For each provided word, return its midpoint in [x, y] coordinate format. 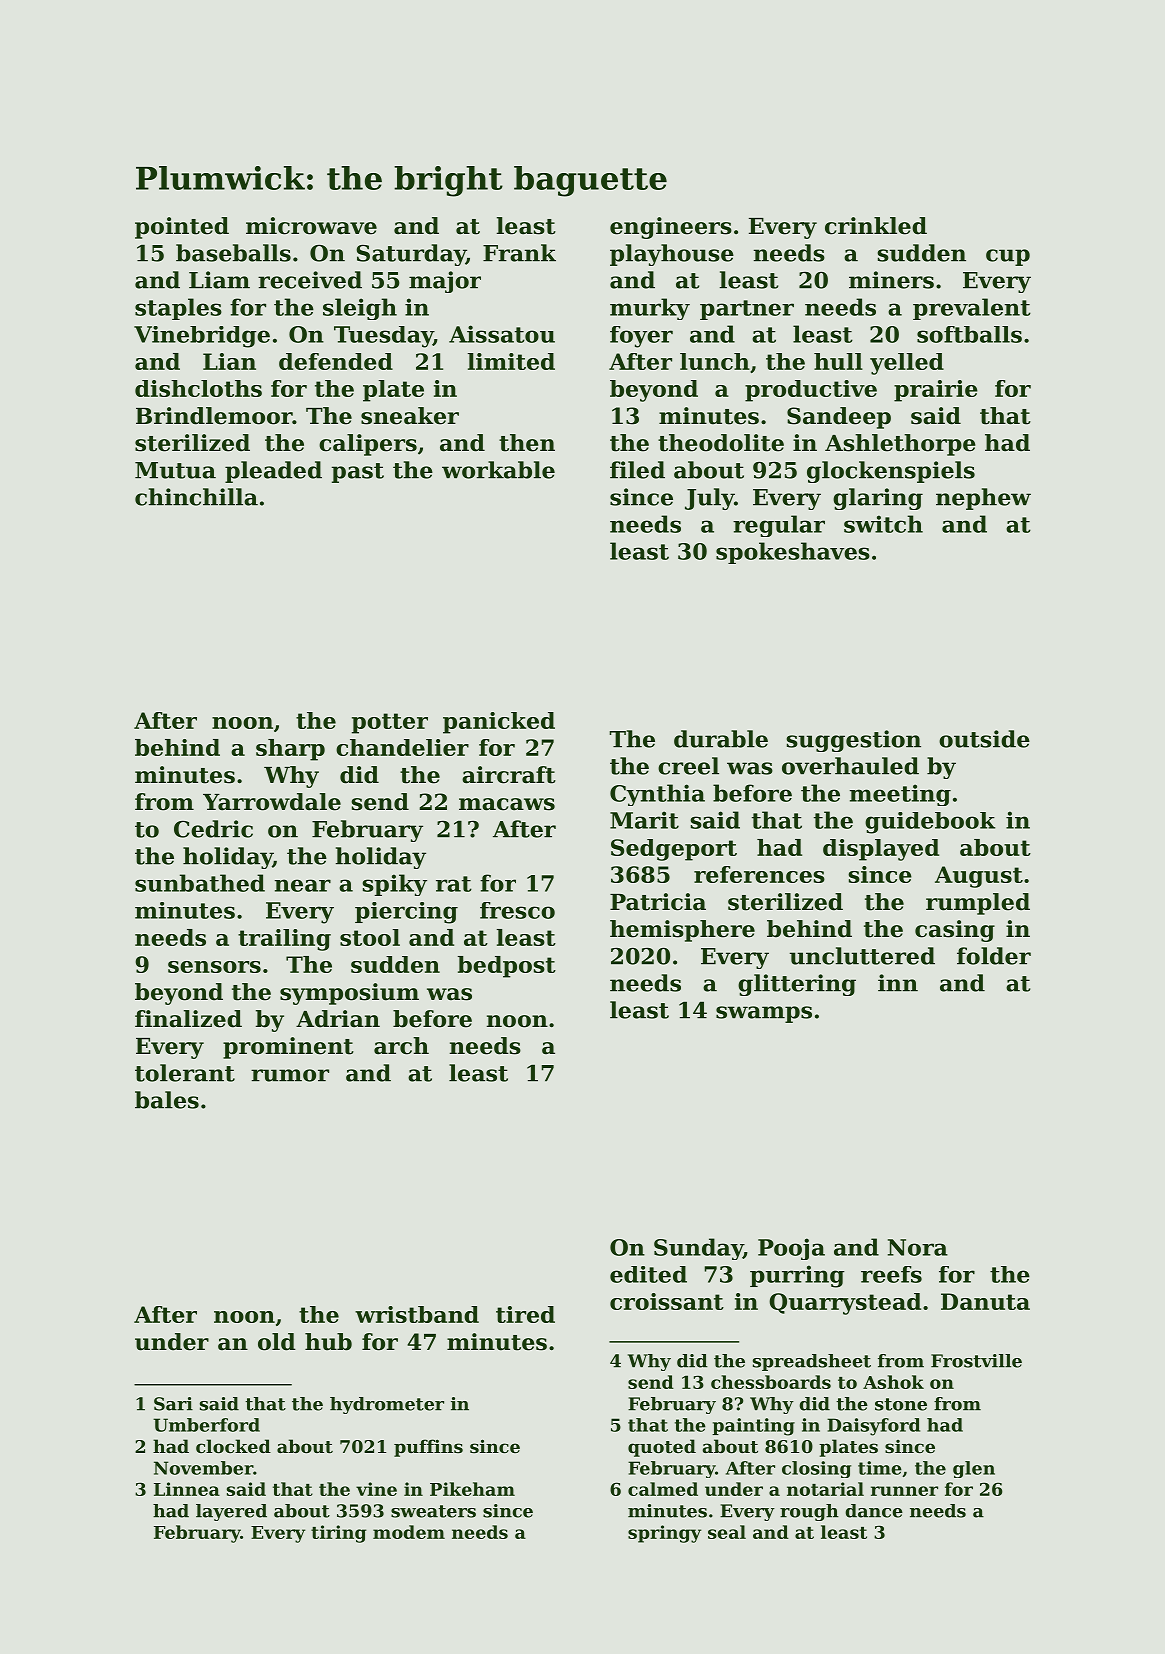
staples [178, 309]
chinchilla [196, 497]
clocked [233, 1446]
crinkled [876, 226]
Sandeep [839, 418]
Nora [918, 1247]
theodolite [721, 443]
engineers [671, 228]
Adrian [338, 1019]
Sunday [698, 1249]
